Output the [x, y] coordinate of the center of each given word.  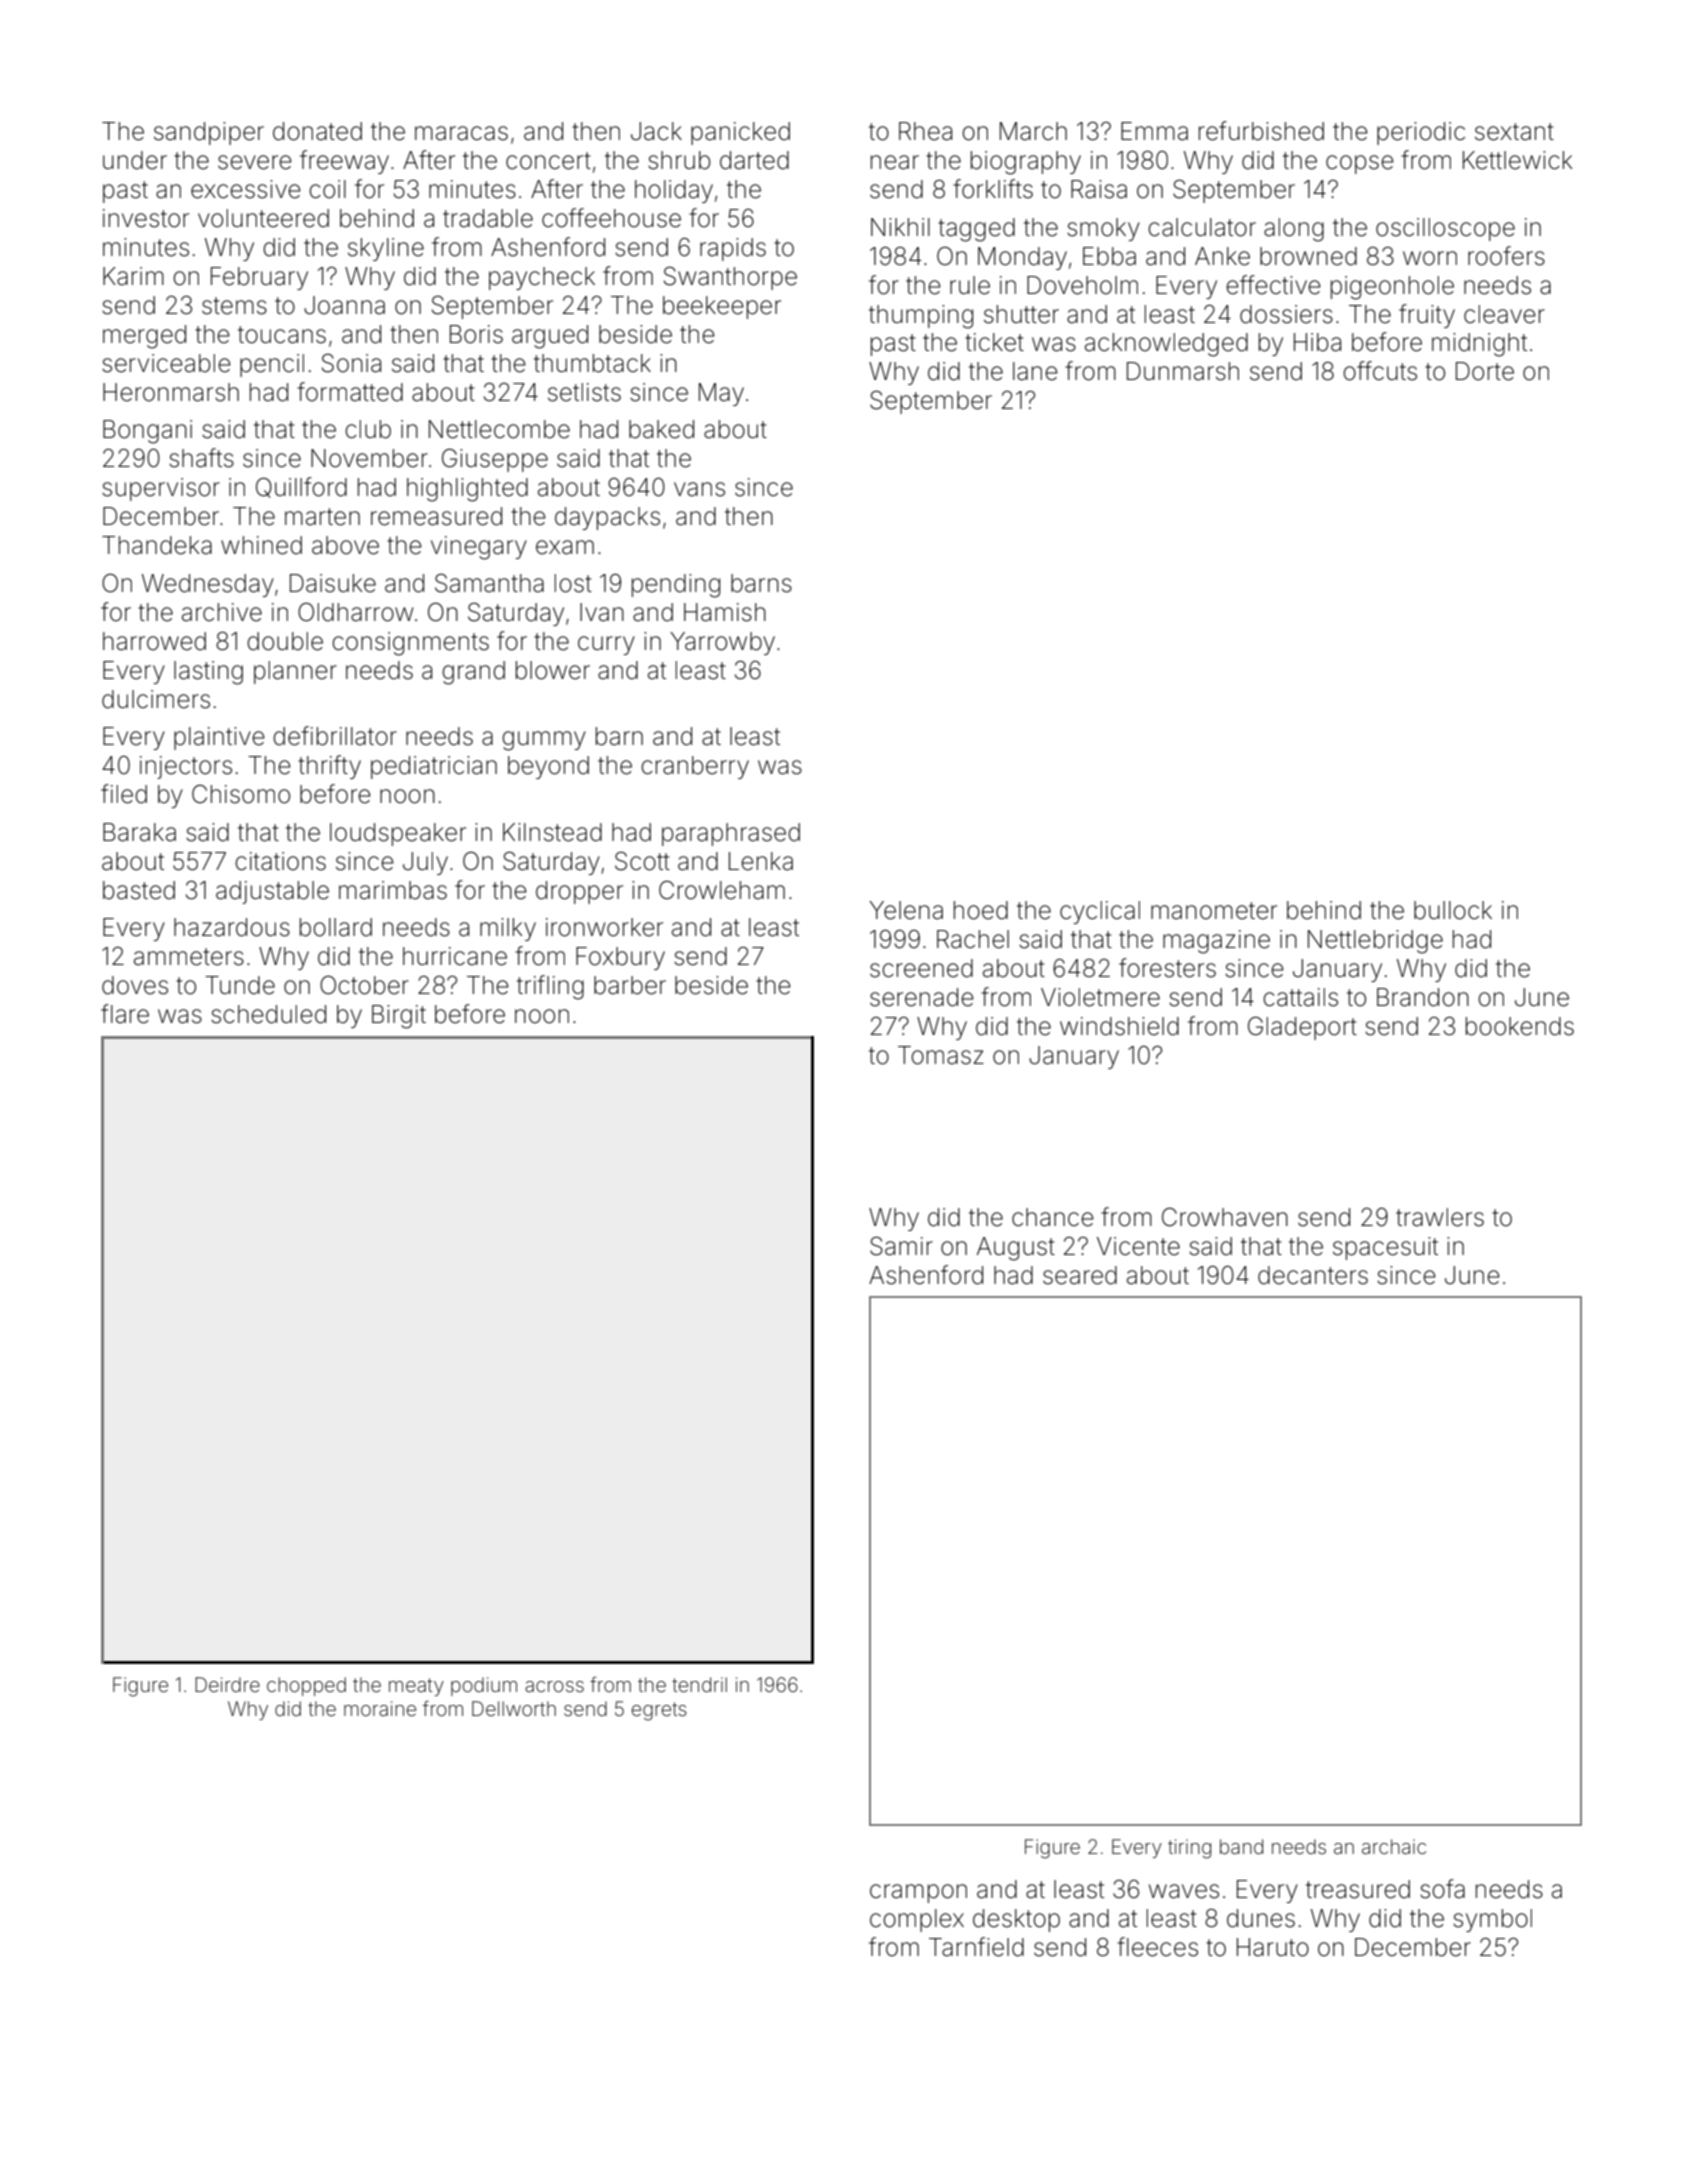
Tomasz [941, 1055]
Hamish [725, 612]
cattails [1300, 997]
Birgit [399, 1017]
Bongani [147, 432]
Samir [901, 1246]
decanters [1313, 1275]
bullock [1453, 910]
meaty [416, 1687]
